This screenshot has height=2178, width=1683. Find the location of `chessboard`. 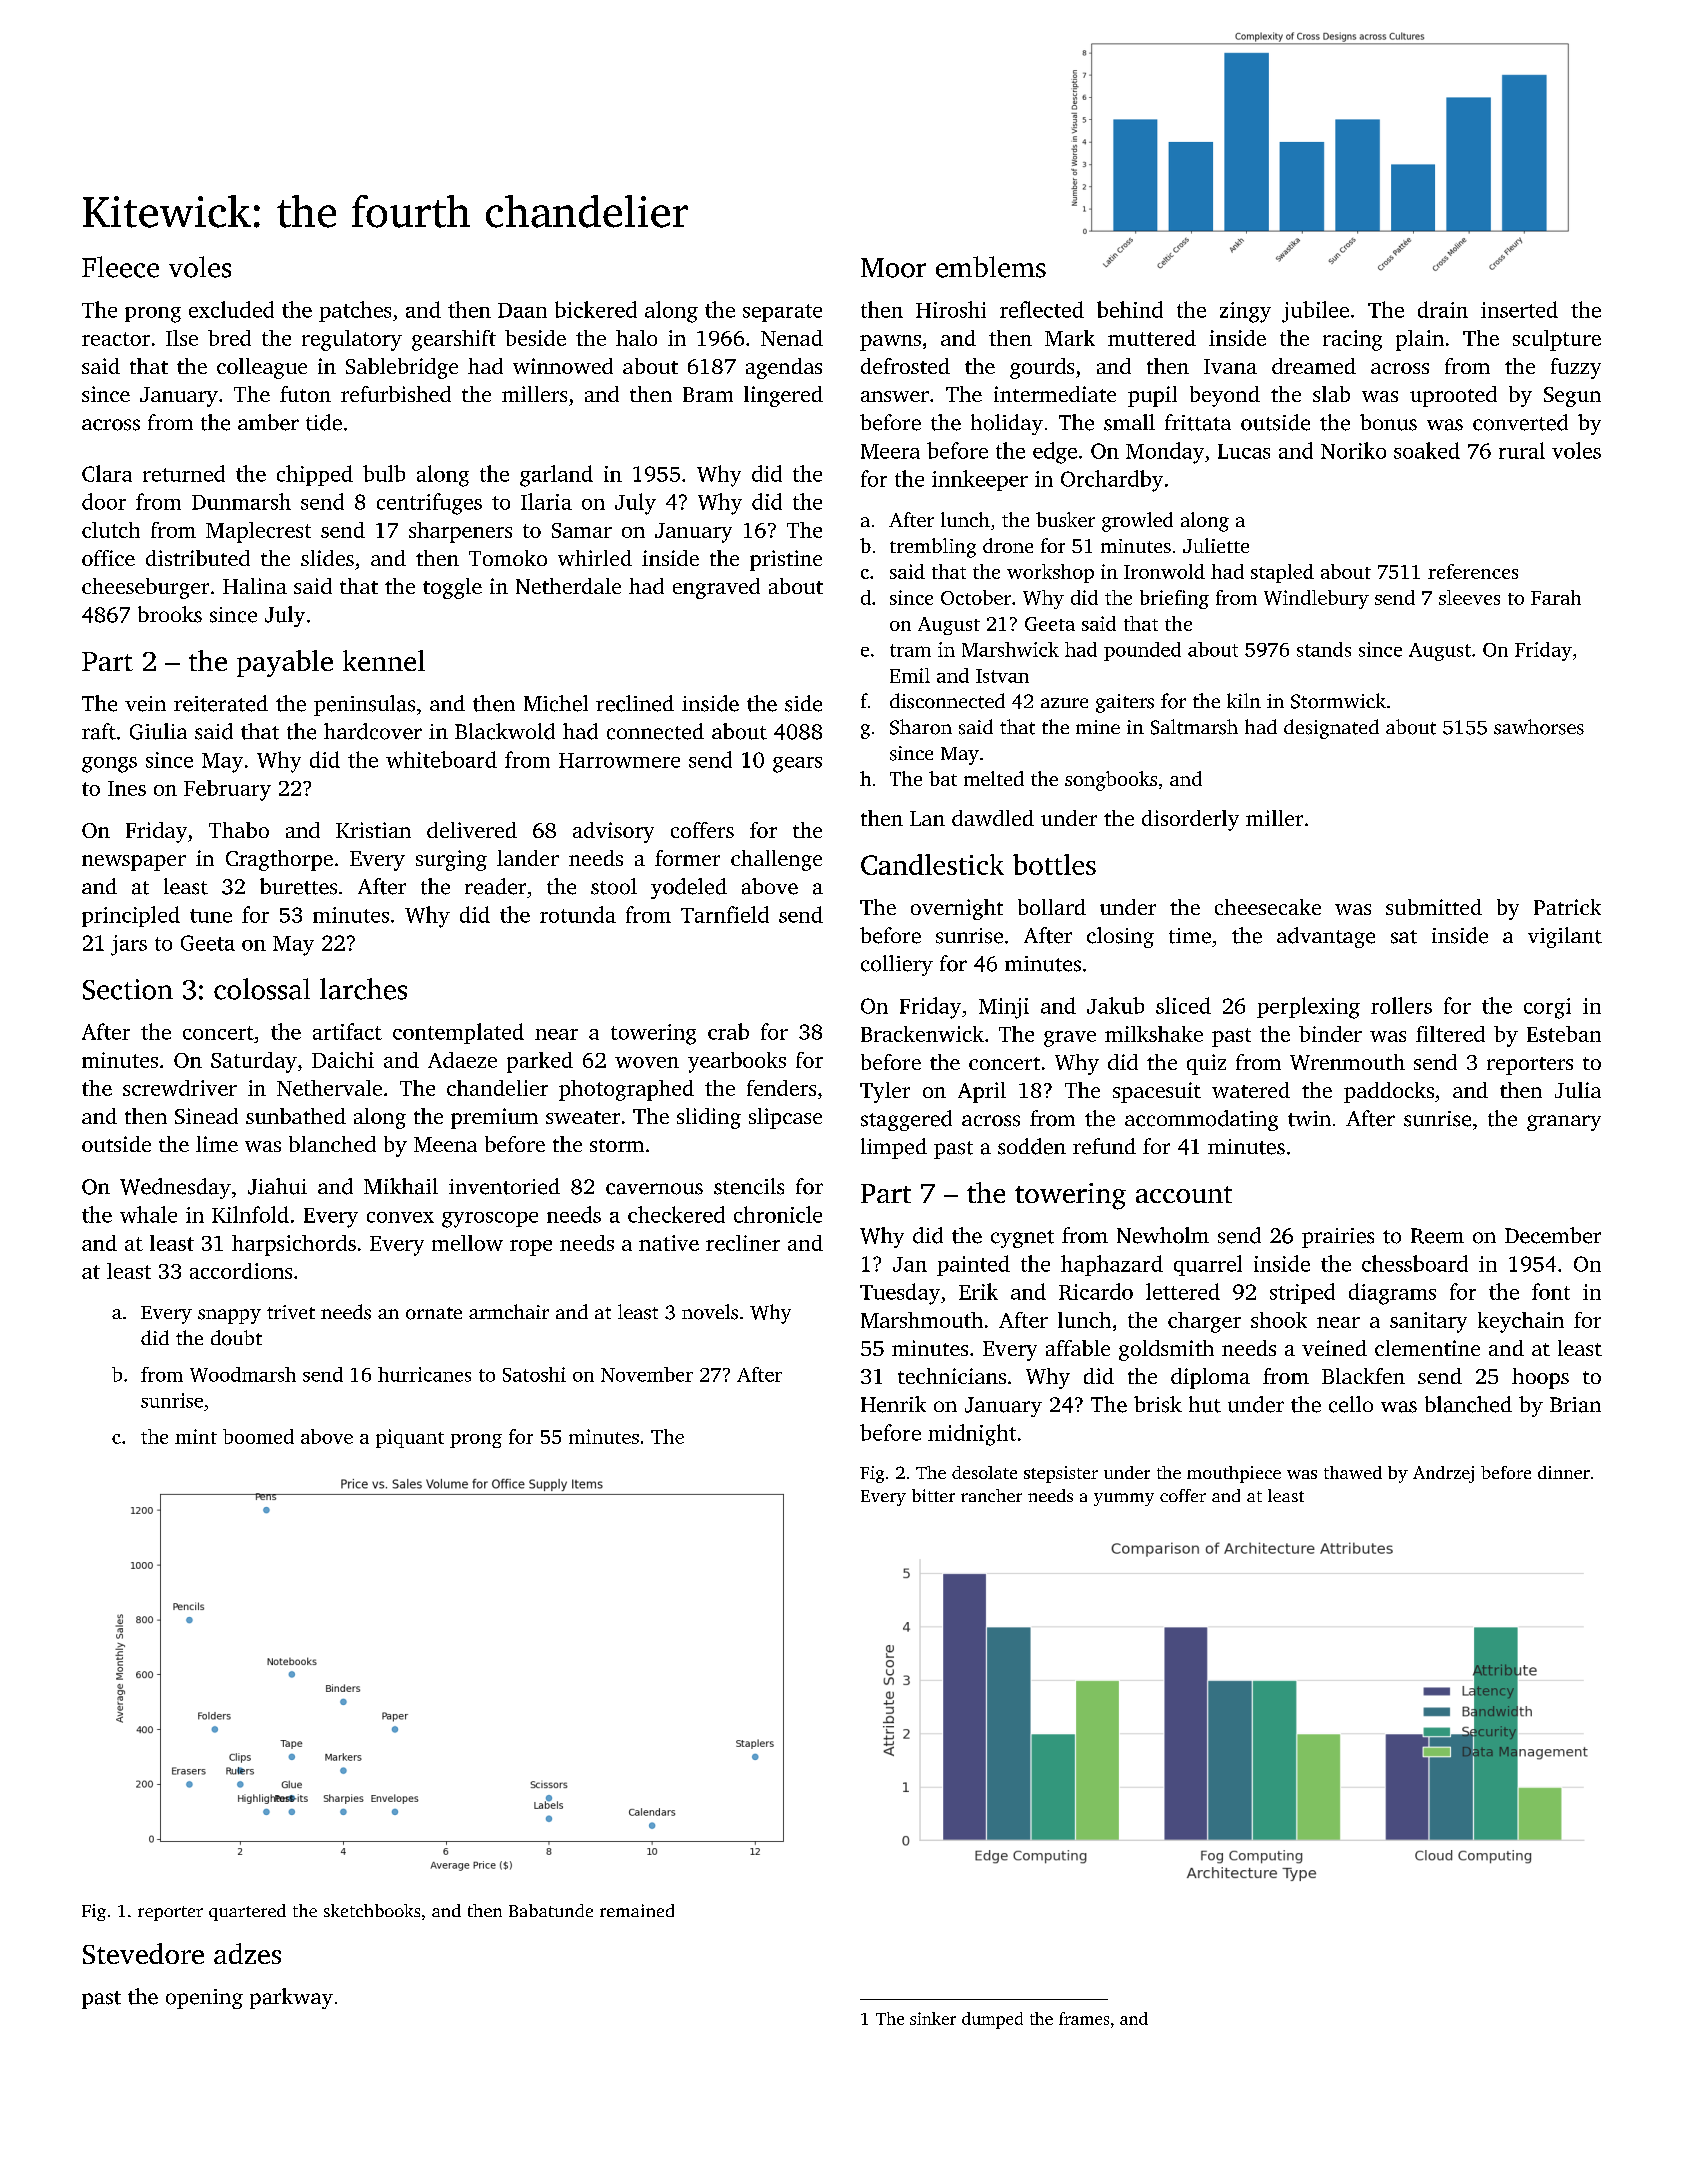

chessboard is located at coordinates (1415, 1263).
